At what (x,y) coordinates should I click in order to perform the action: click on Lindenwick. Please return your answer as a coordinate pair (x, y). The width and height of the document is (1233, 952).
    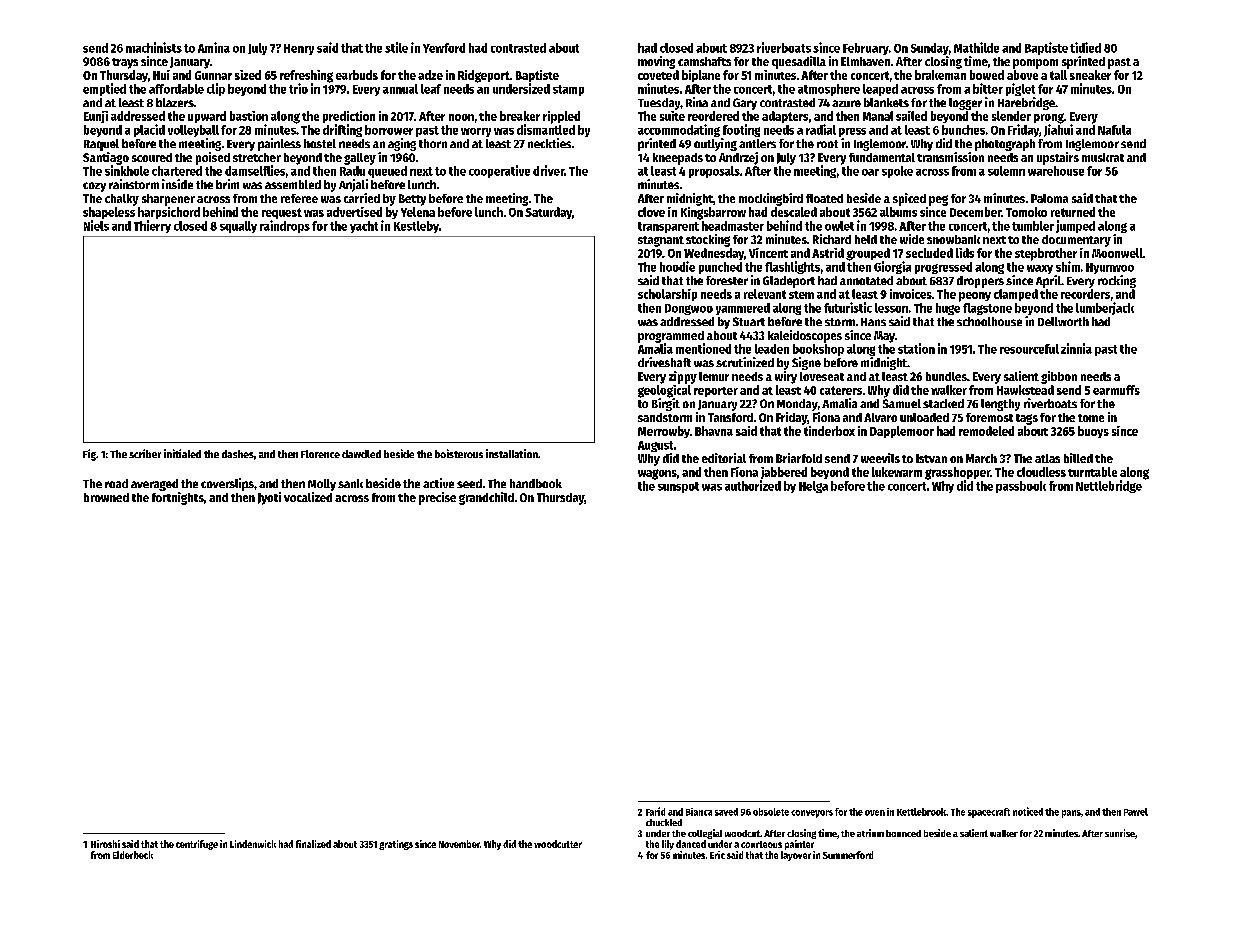
    Looking at the image, I should click on (253, 844).
